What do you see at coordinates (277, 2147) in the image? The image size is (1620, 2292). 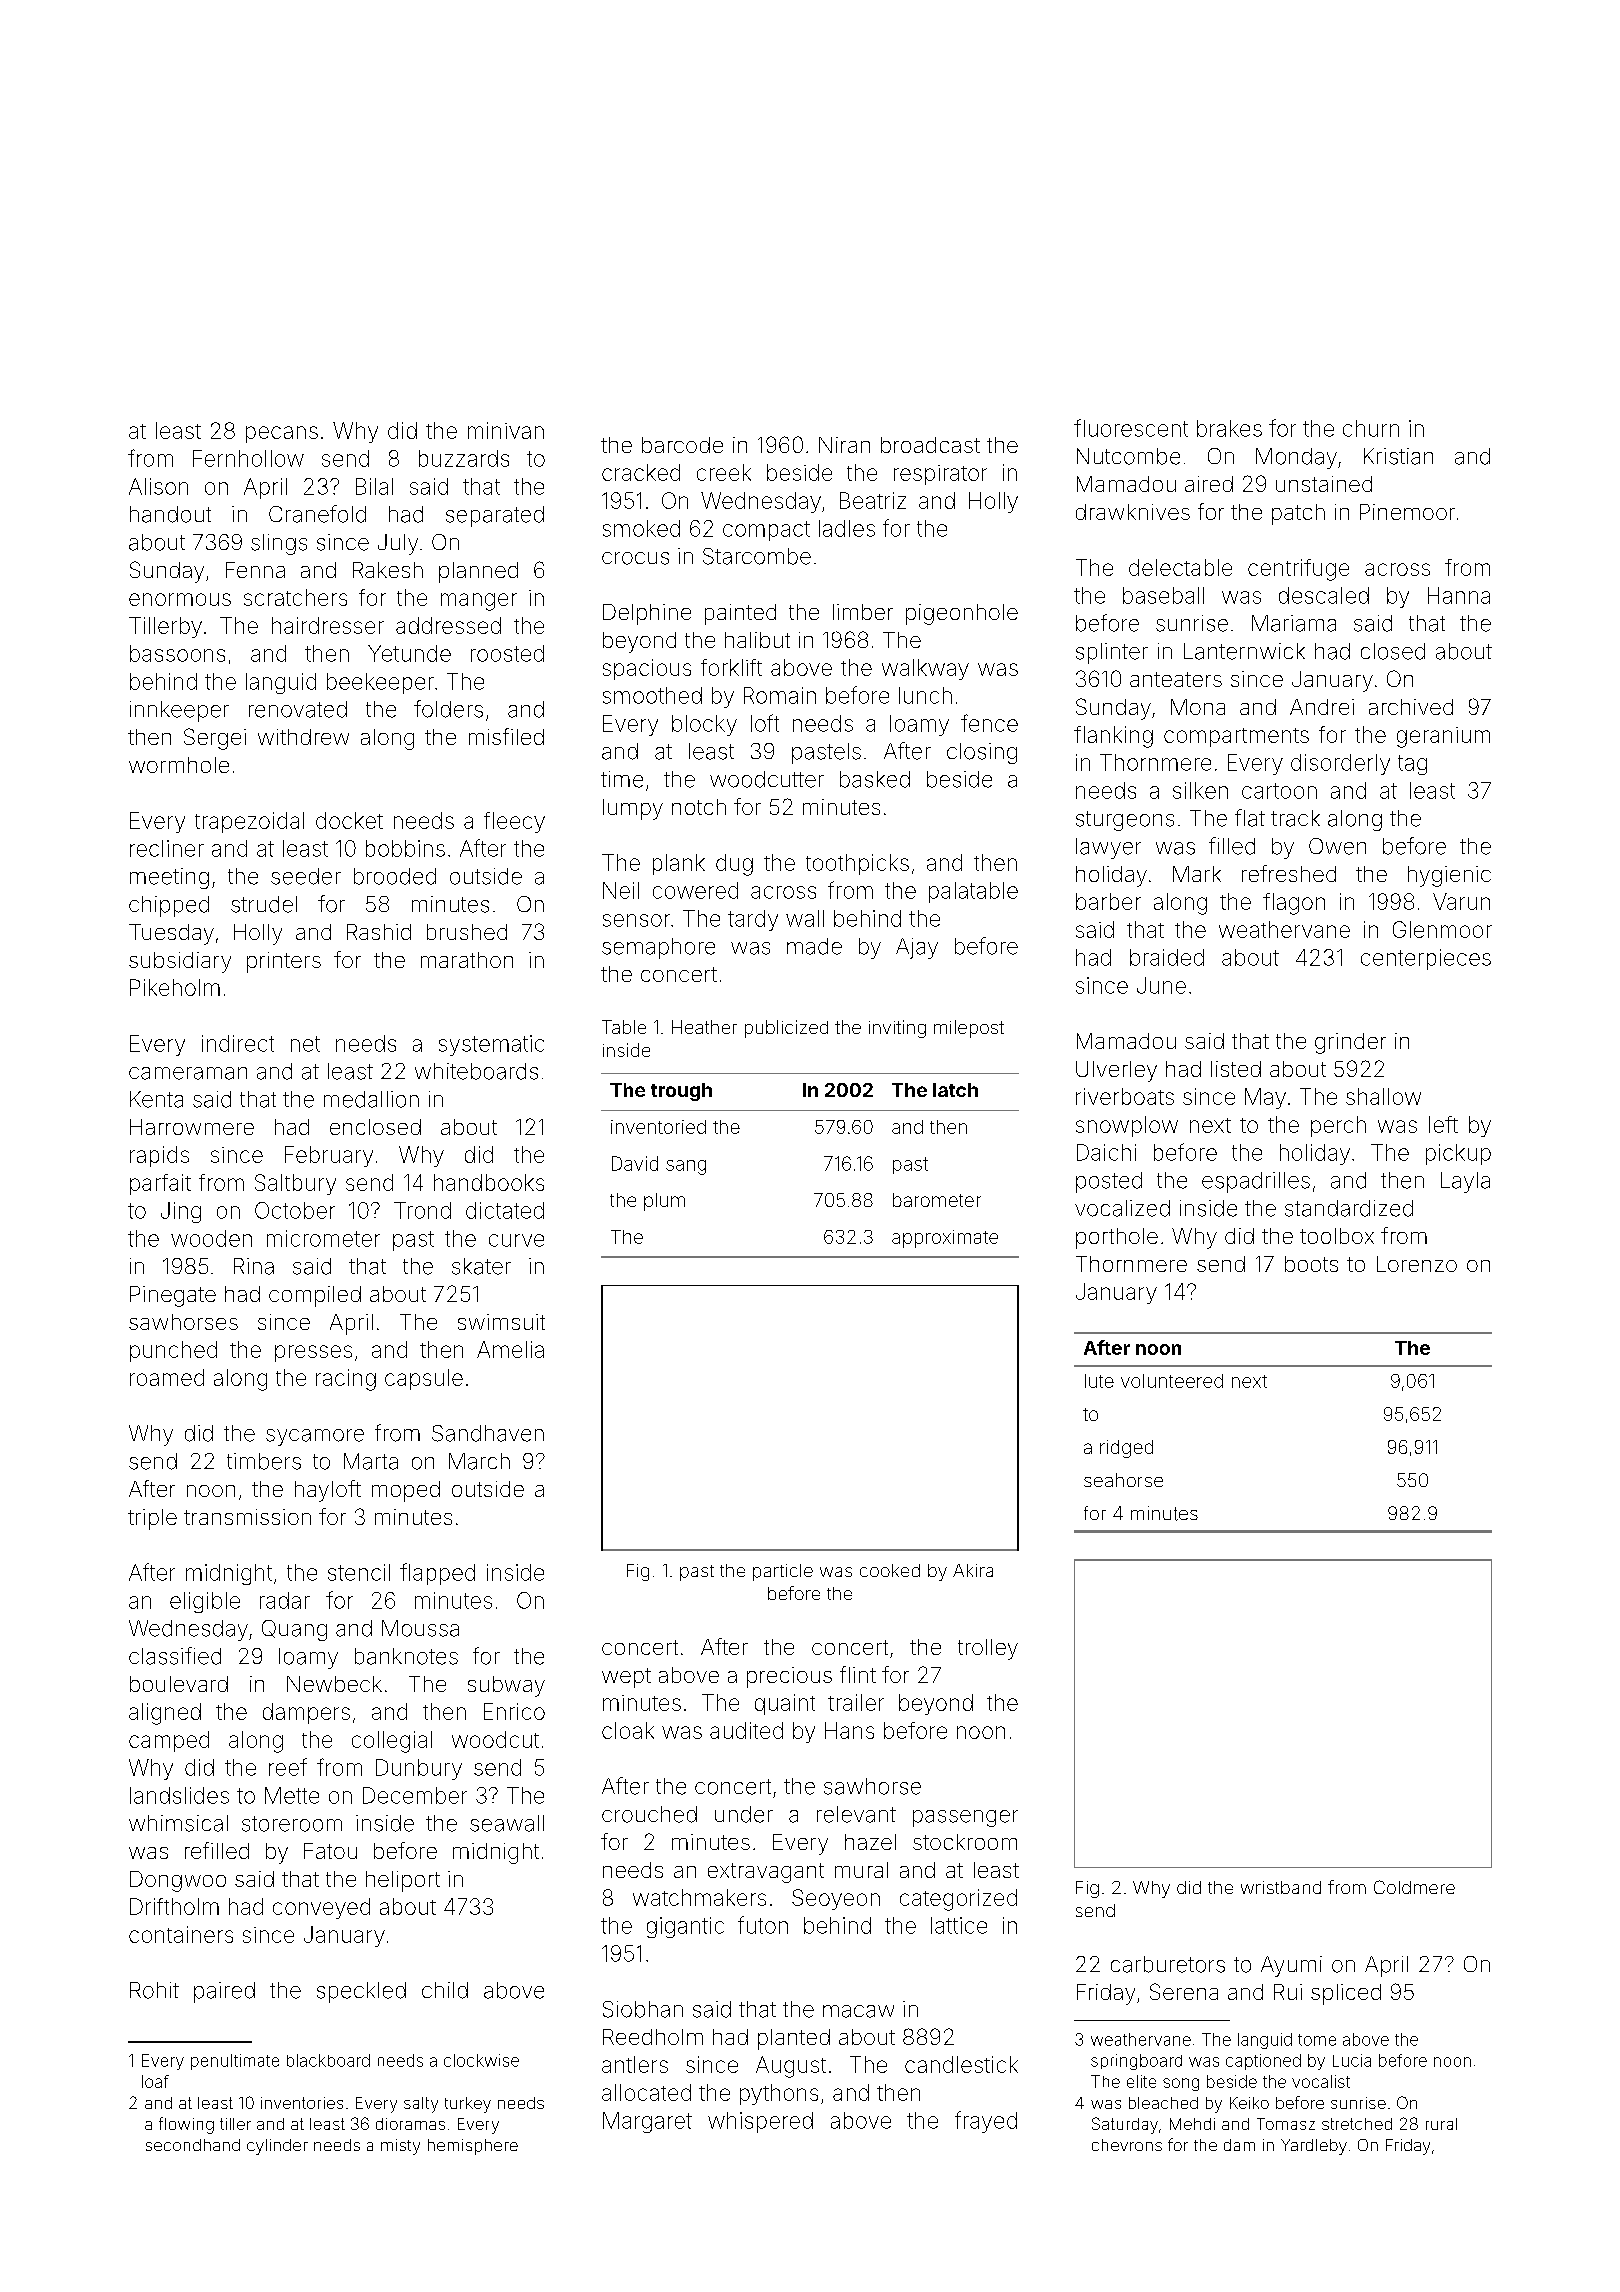 I see `cylinder` at bounding box center [277, 2147].
